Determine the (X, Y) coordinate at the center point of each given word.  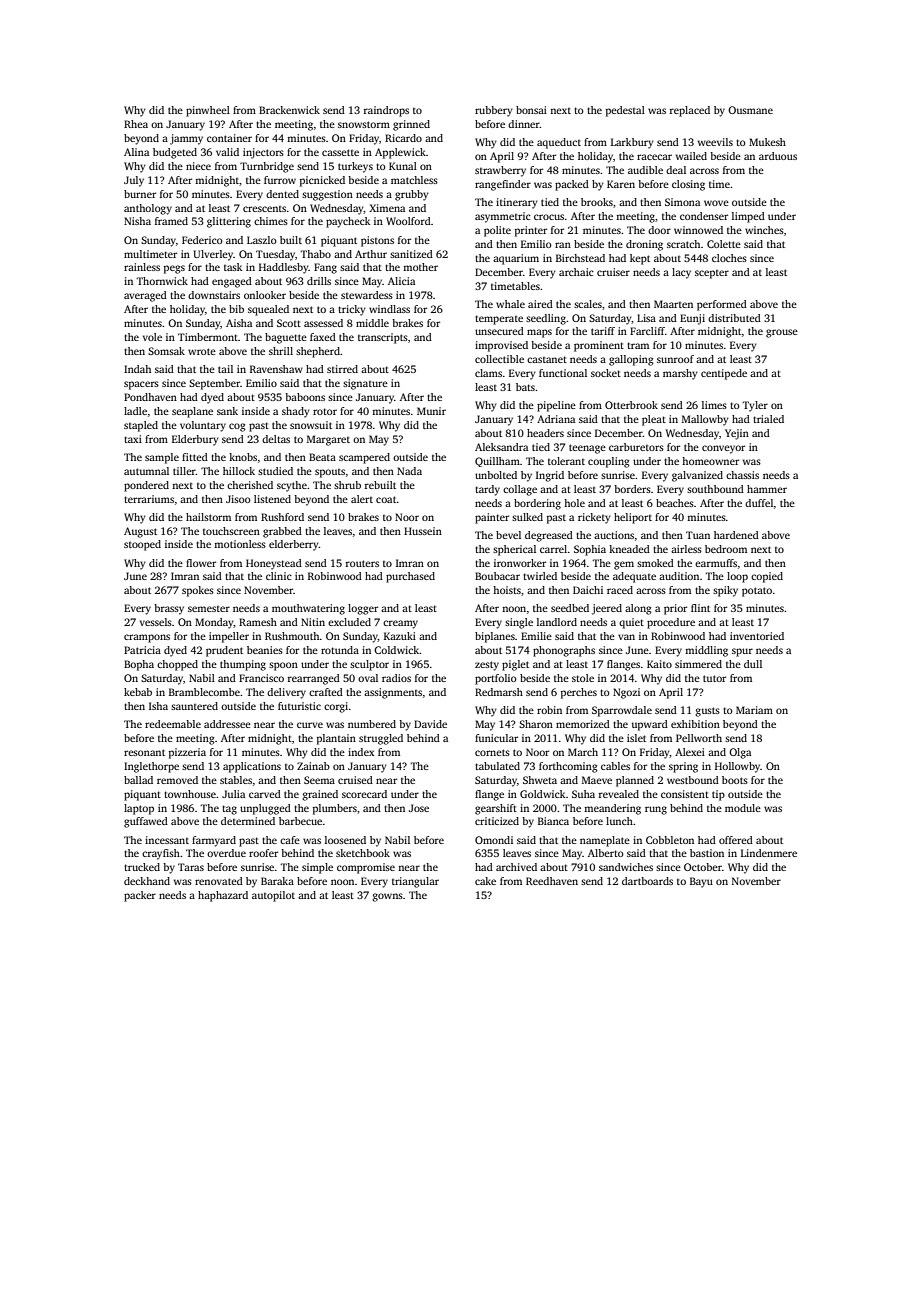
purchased (410, 577)
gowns (387, 897)
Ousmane (750, 110)
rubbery (494, 111)
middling (706, 651)
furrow (280, 180)
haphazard (223, 896)
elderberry (294, 545)
